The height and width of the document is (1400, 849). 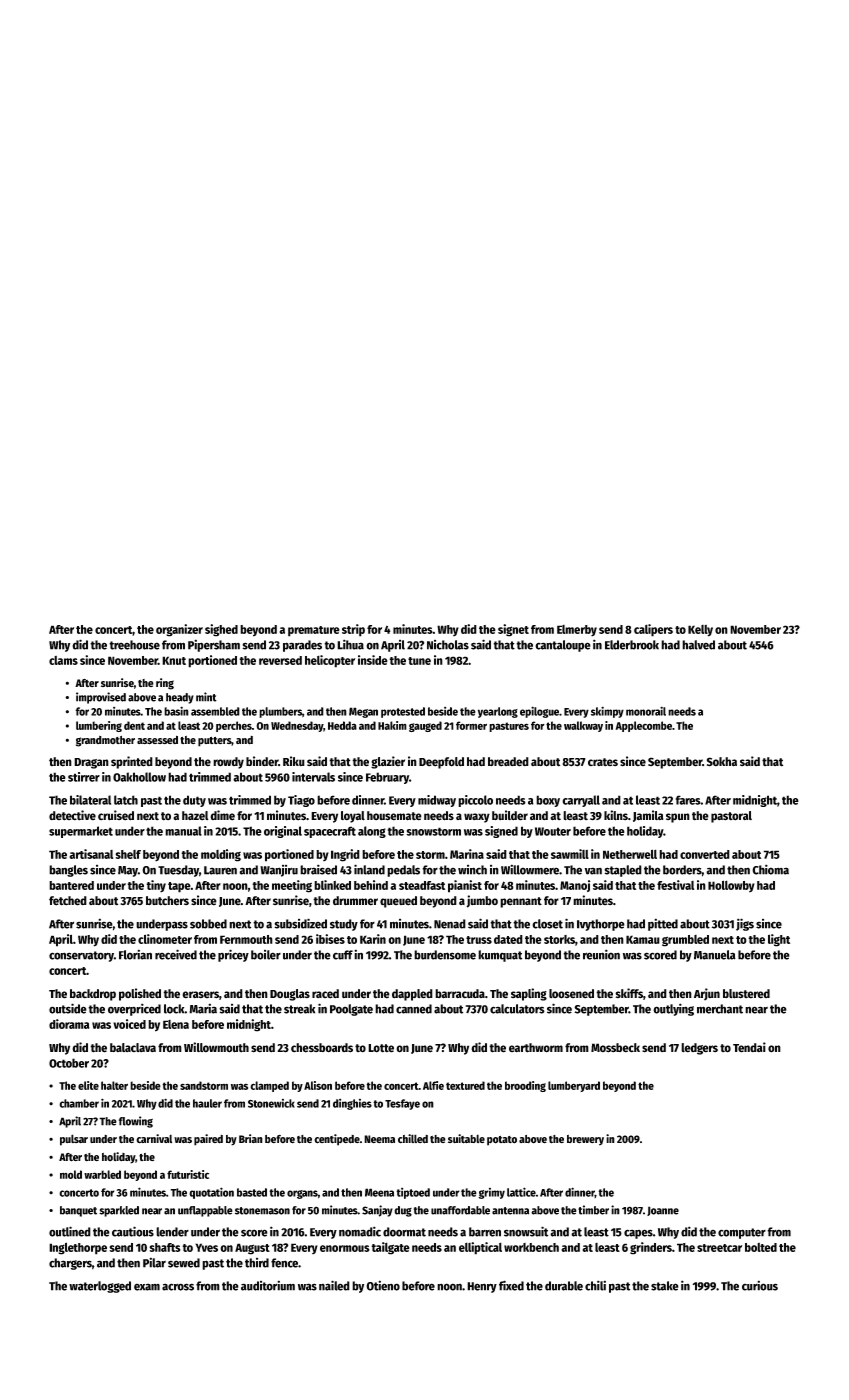 What do you see at coordinates (280, 660) in the document?
I see `reversed` at bounding box center [280, 660].
